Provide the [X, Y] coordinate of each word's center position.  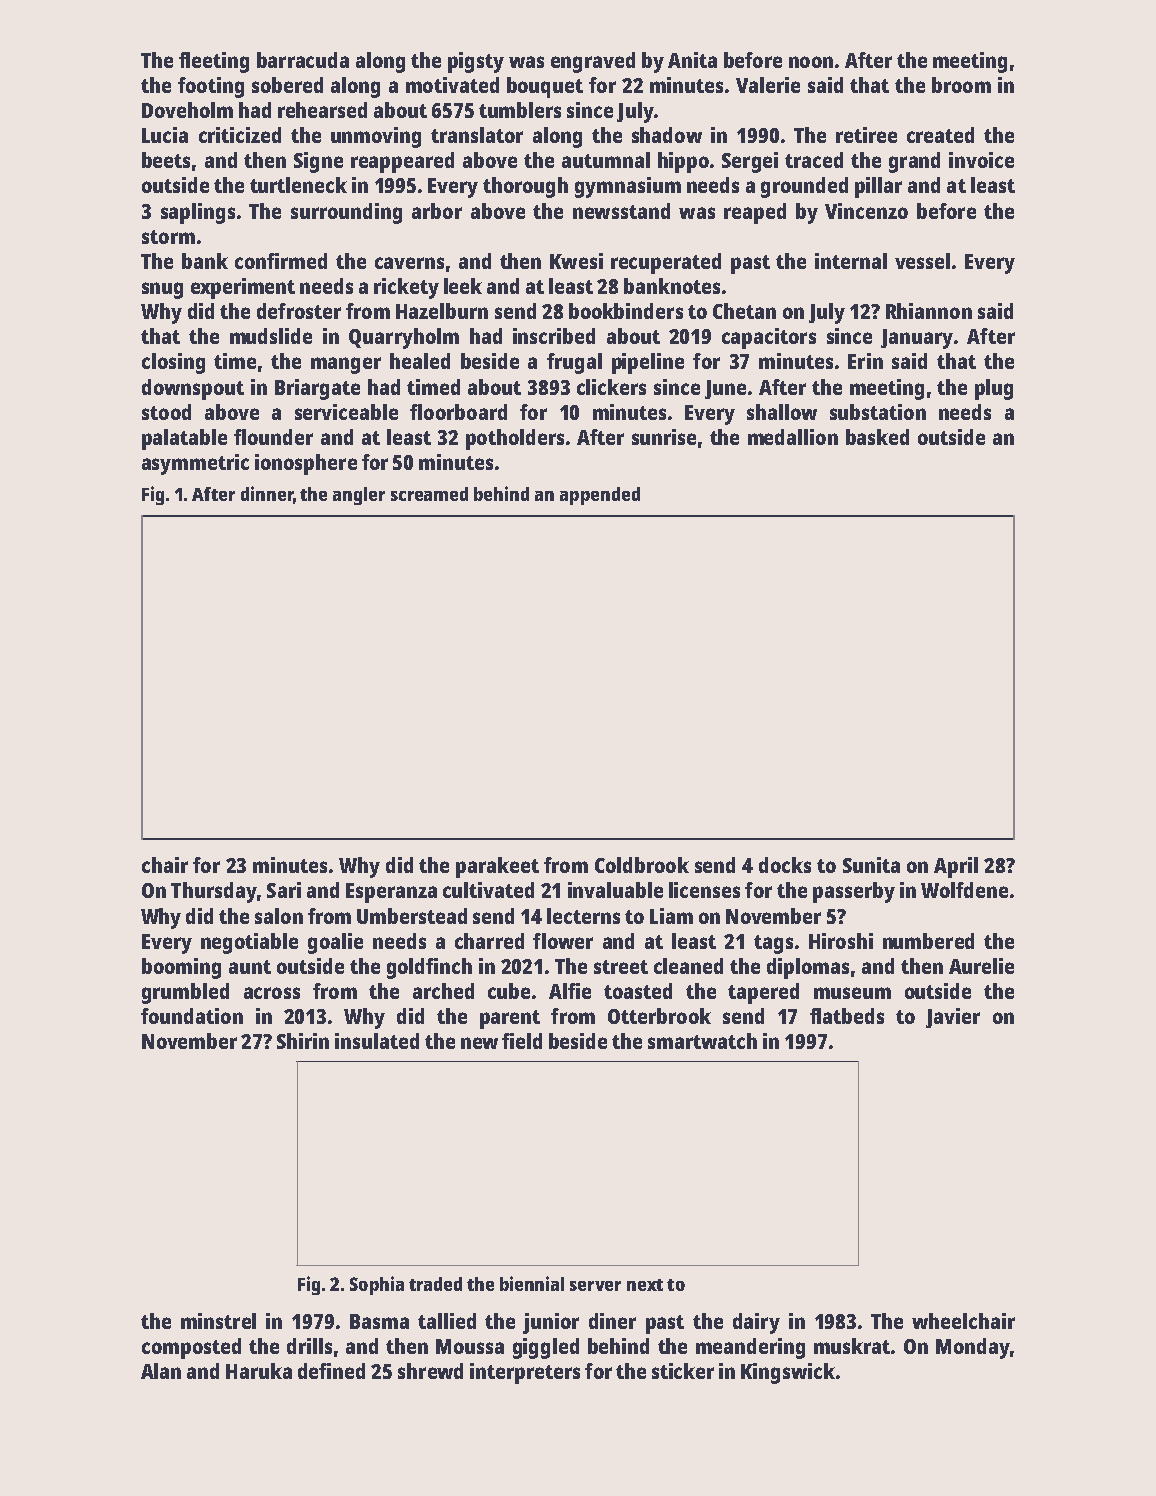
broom [961, 85]
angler [359, 496]
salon [279, 916]
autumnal [606, 160]
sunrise [664, 437]
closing [173, 363]
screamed [429, 494]
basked [877, 437]
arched [443, 991]
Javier [953, 1018]
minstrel [218, 1321]
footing [211, 87]
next [645, 1285]
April [956, 867]
